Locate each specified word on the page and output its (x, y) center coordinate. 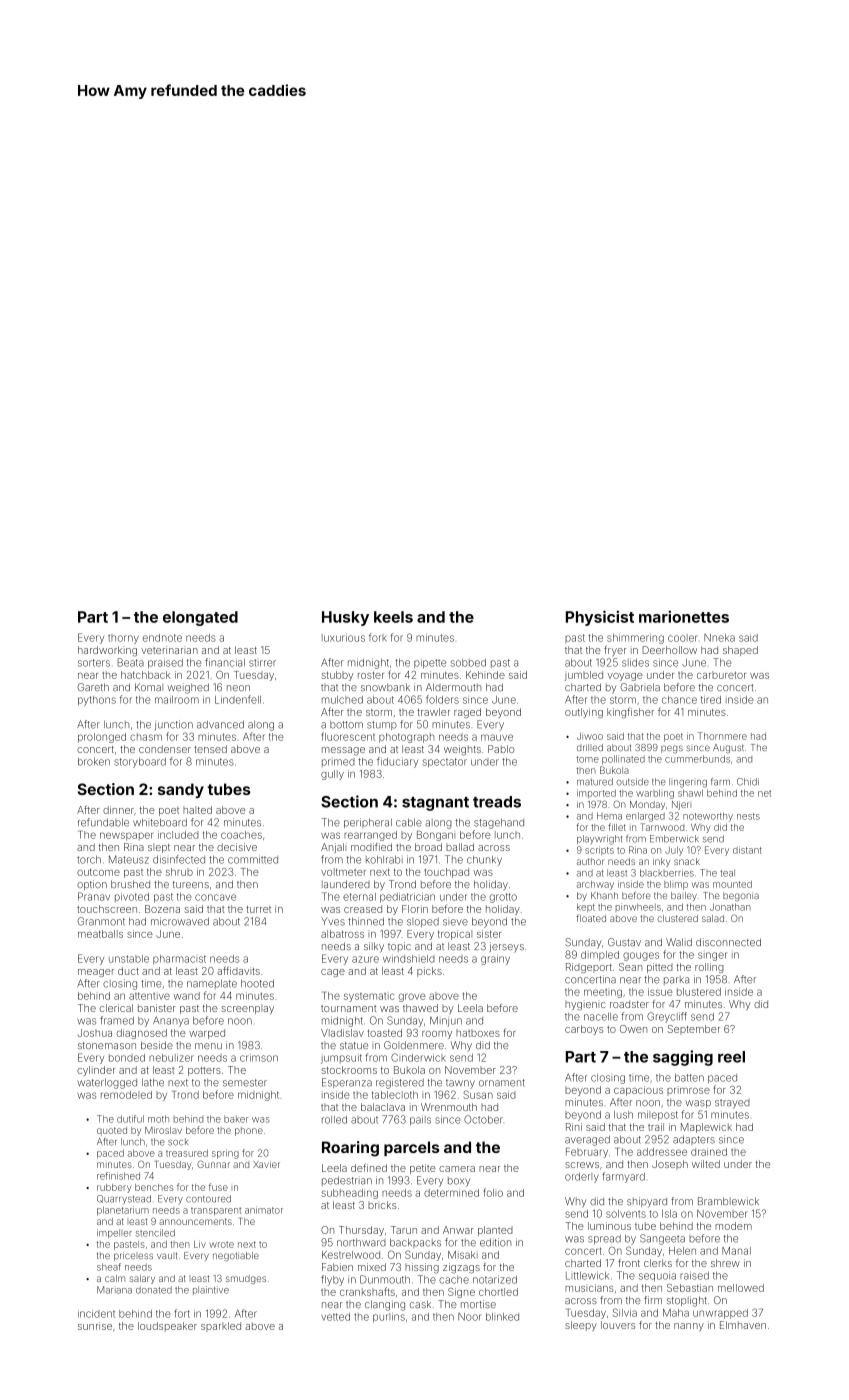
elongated (200, 618)
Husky (345, 618)
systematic (369, 997)
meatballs (100, 934)
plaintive (211, 1290)
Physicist (600, 618)
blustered (699, 992)
